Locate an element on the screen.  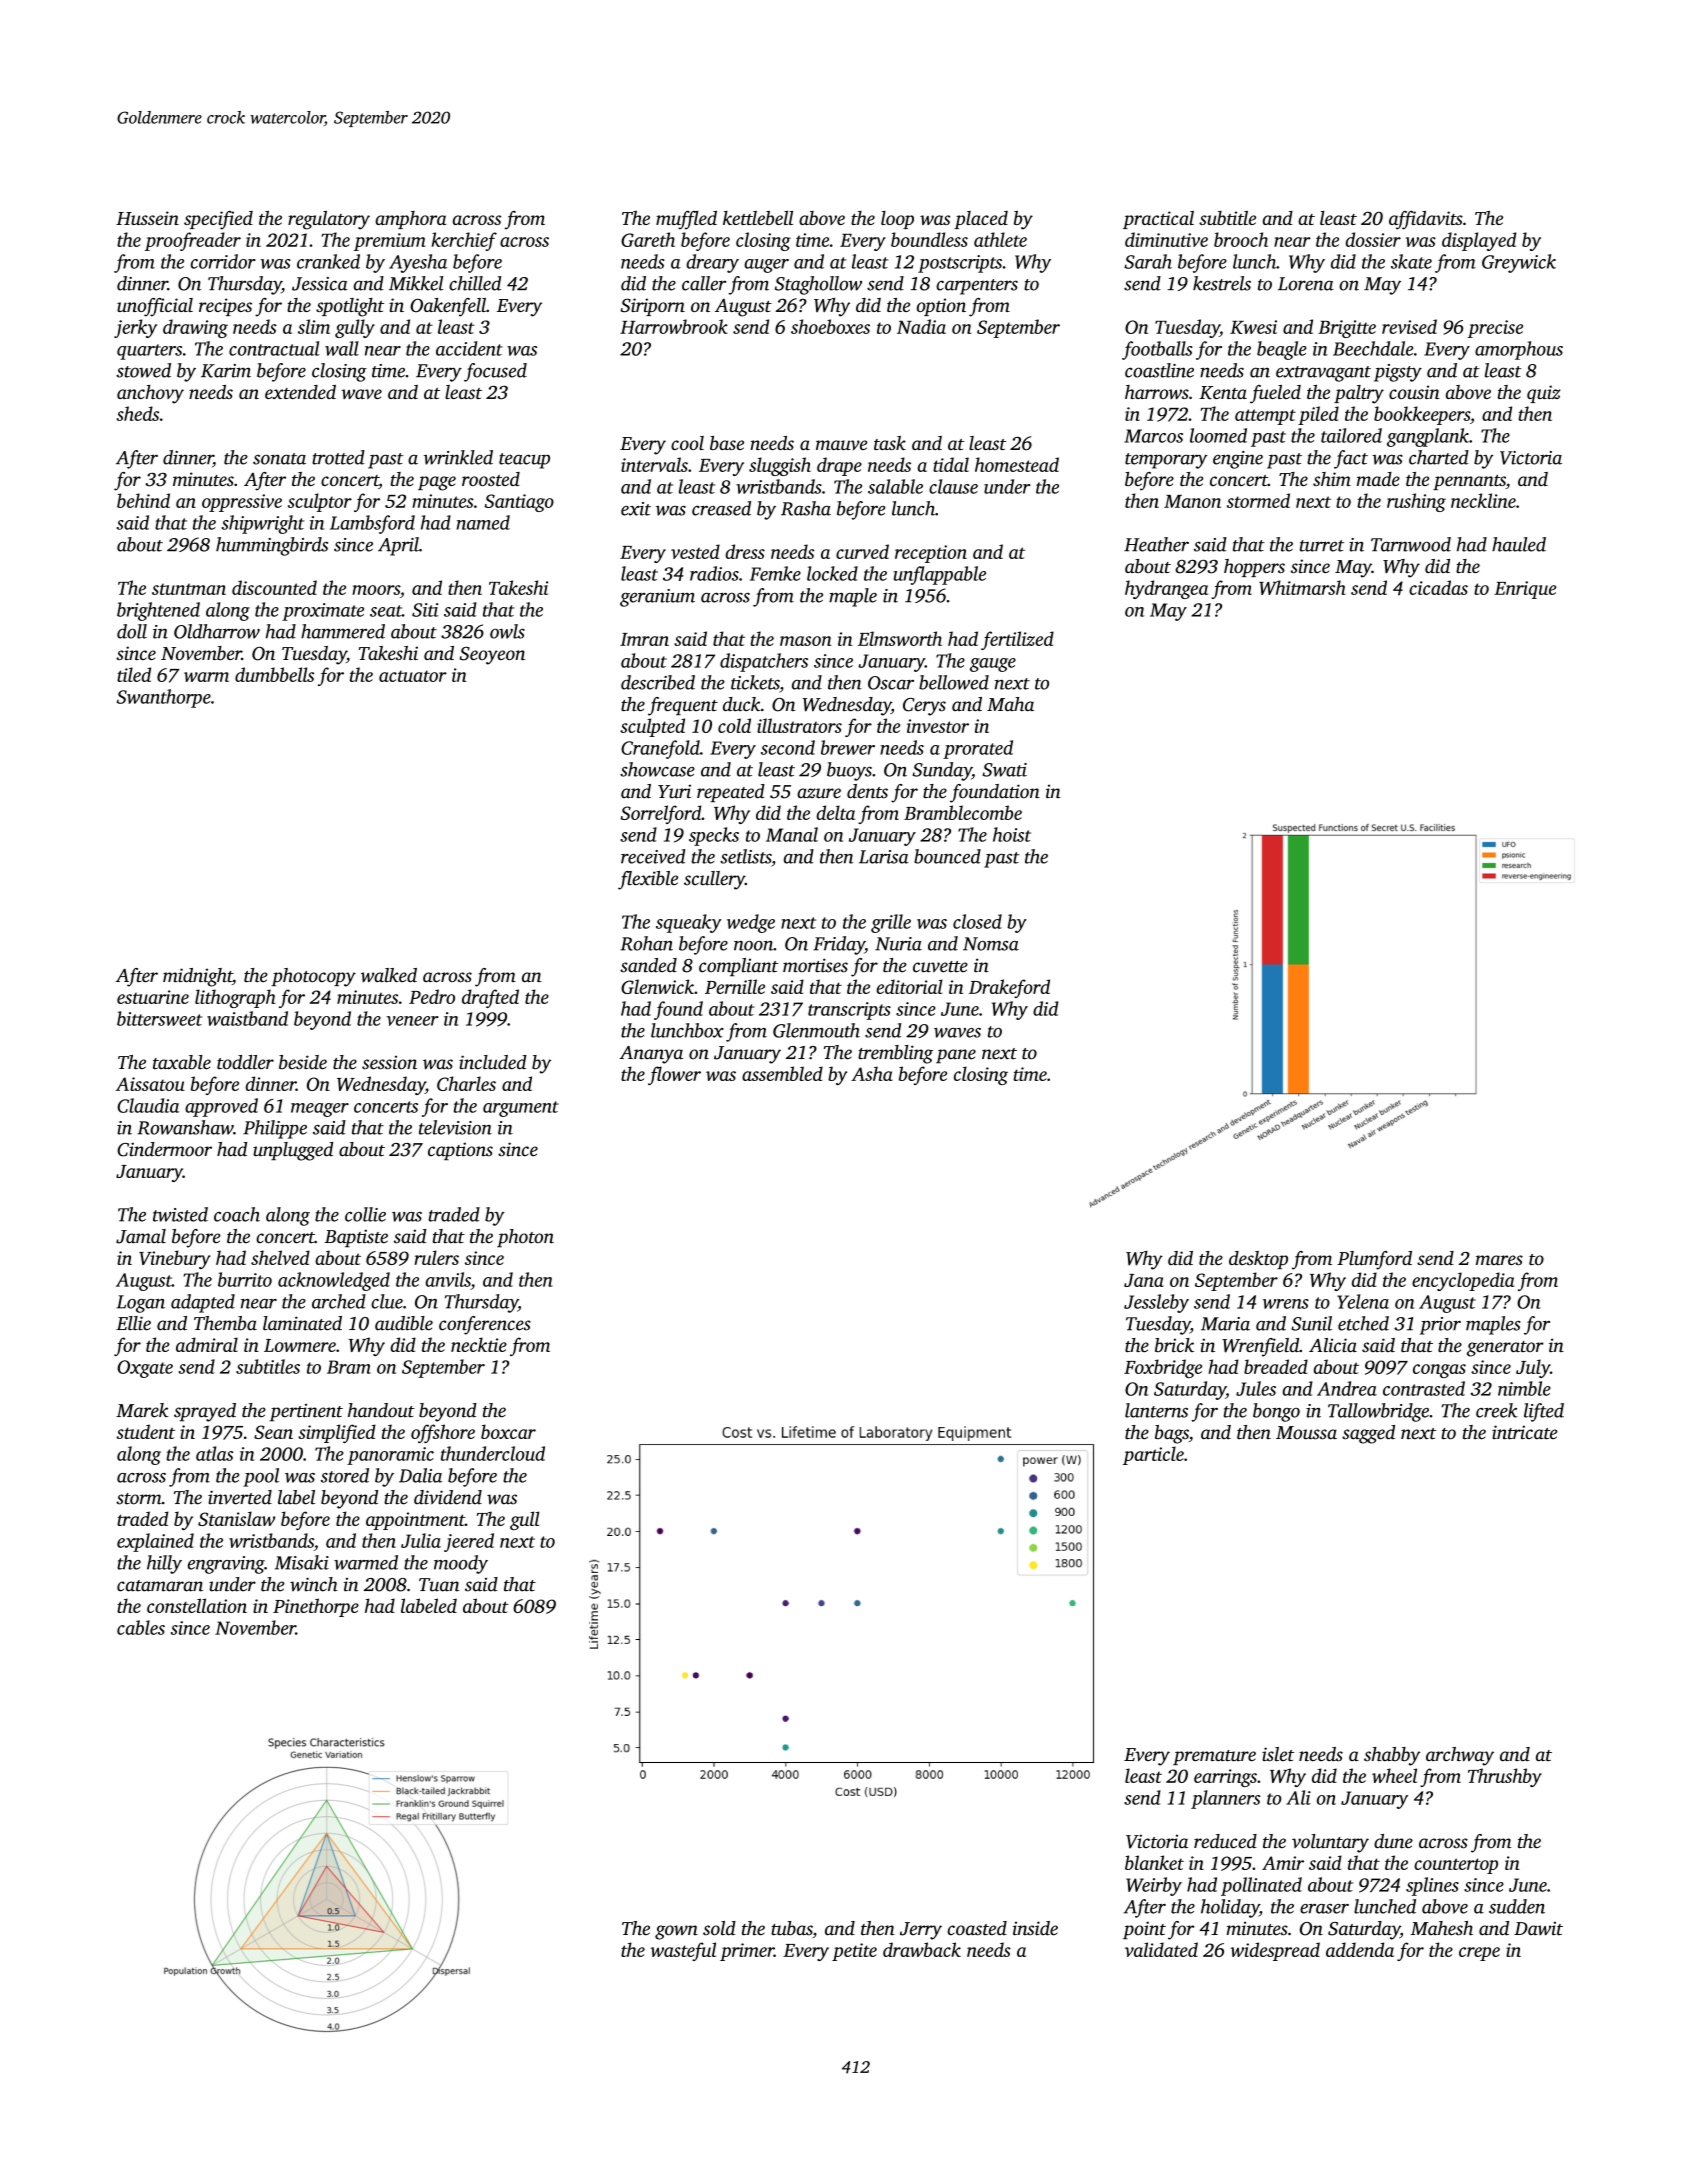
task is located at coordinates (890, 443).
